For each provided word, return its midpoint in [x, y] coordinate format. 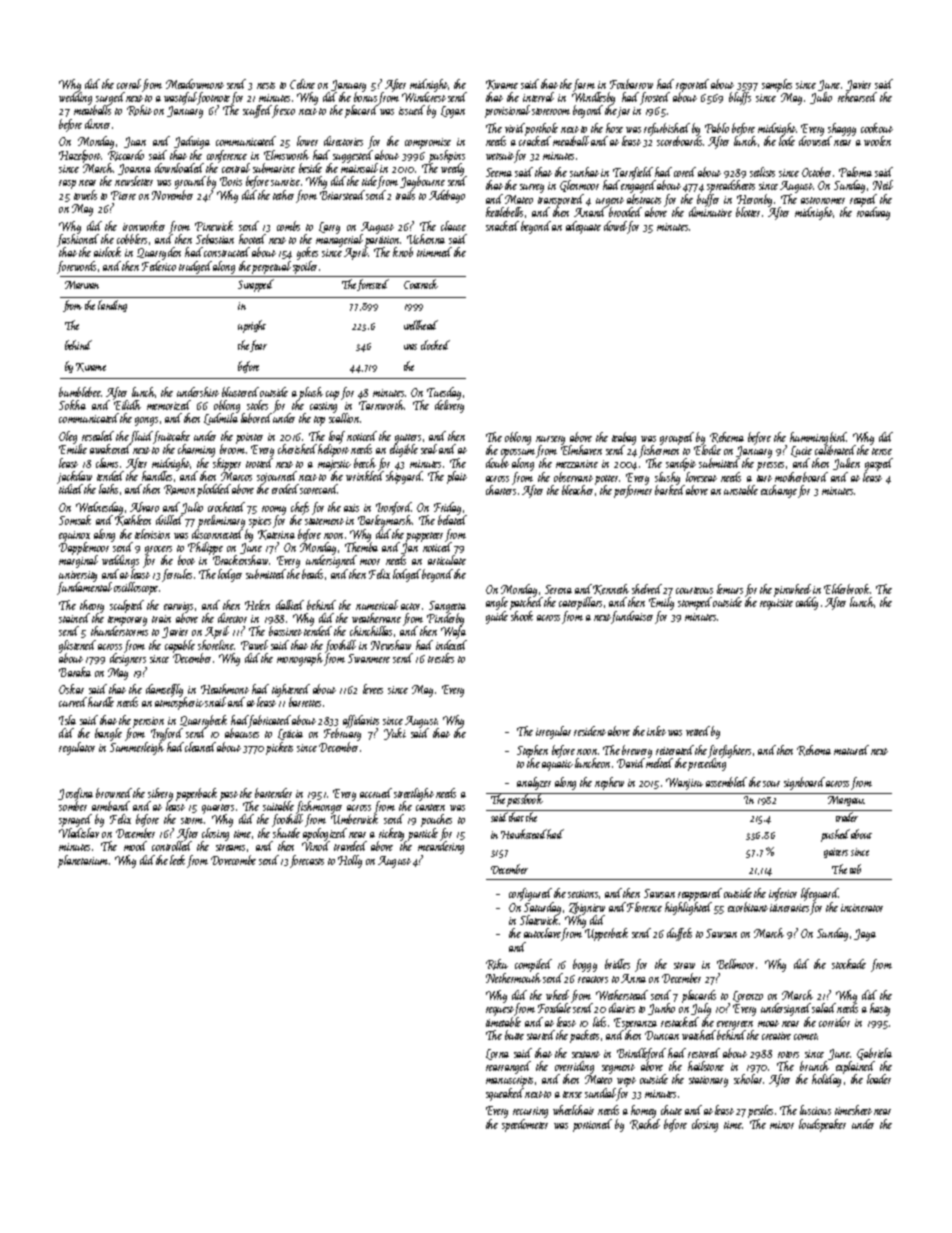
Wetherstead [622, 995]
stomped [695, 603]
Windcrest [424, 97]
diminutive [710, 212]
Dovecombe [233, 860]
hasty [880, 1009]
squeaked [505, 1094]
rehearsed [857, 97]
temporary [127, 621]
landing [112, 306]
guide [497, 617]
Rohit [139, 110]
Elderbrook [847, 589]
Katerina [276, 535]
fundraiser [632, 617]
